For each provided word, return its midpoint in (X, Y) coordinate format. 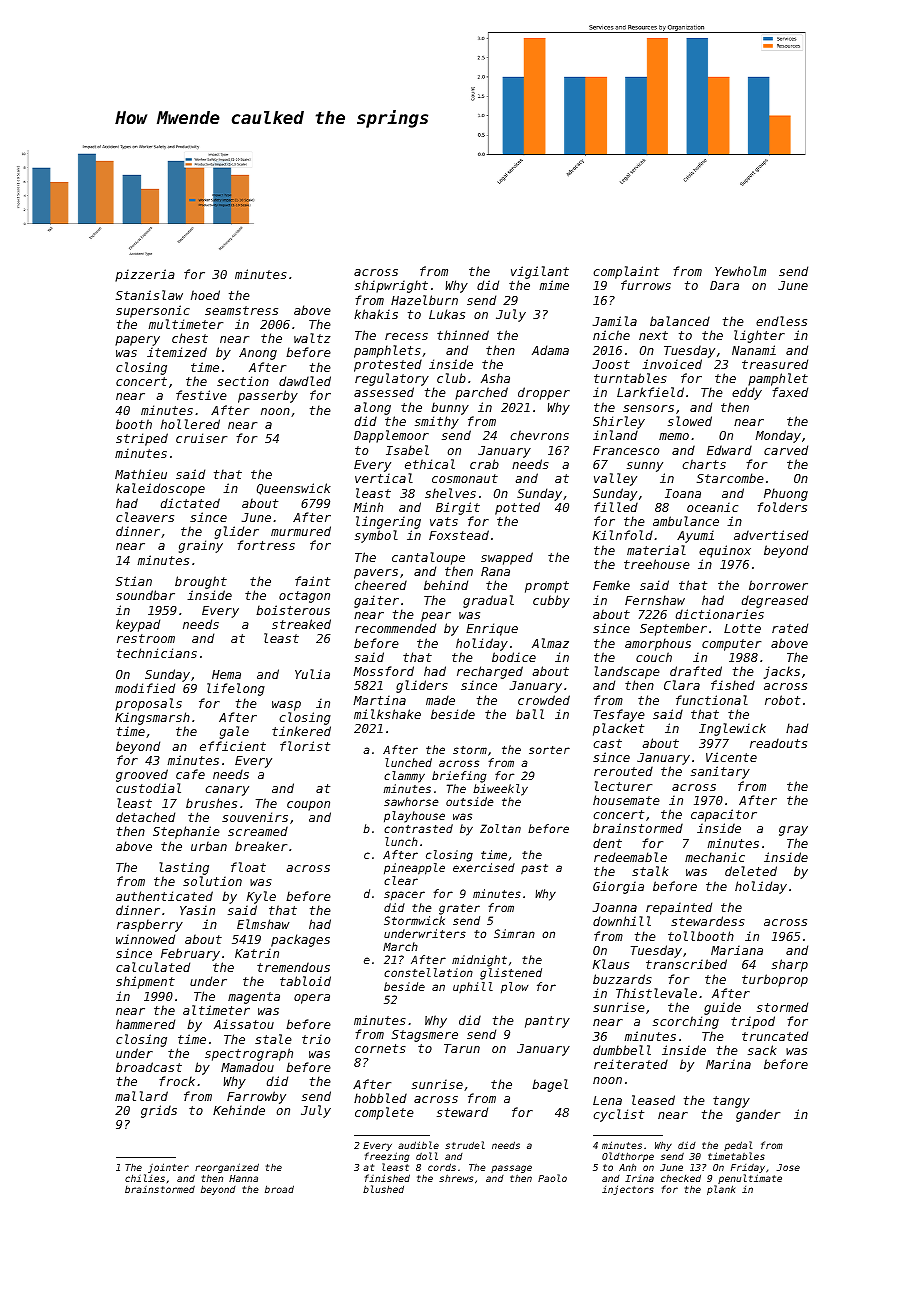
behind (446, 585)
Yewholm (740, 271)
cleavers (145, 517)
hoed (205, 295)
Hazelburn (424, 300)
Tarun (462, 1048)
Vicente (731, 757)
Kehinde (239, 1110)
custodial (148, 788)
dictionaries (720, 614)
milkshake (387, 714)
